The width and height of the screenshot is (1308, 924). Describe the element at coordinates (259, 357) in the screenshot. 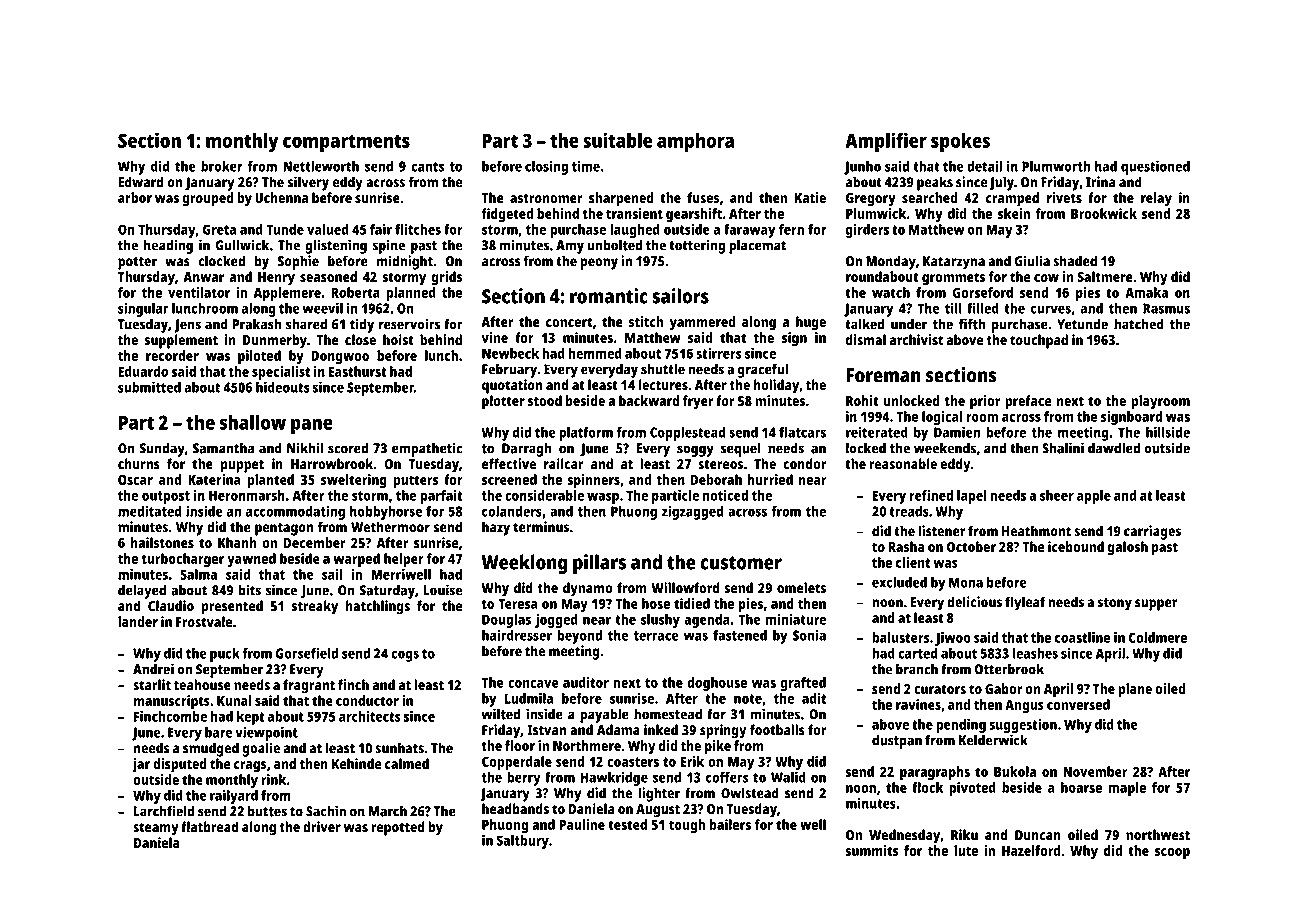

I see `piloted` at that location.
